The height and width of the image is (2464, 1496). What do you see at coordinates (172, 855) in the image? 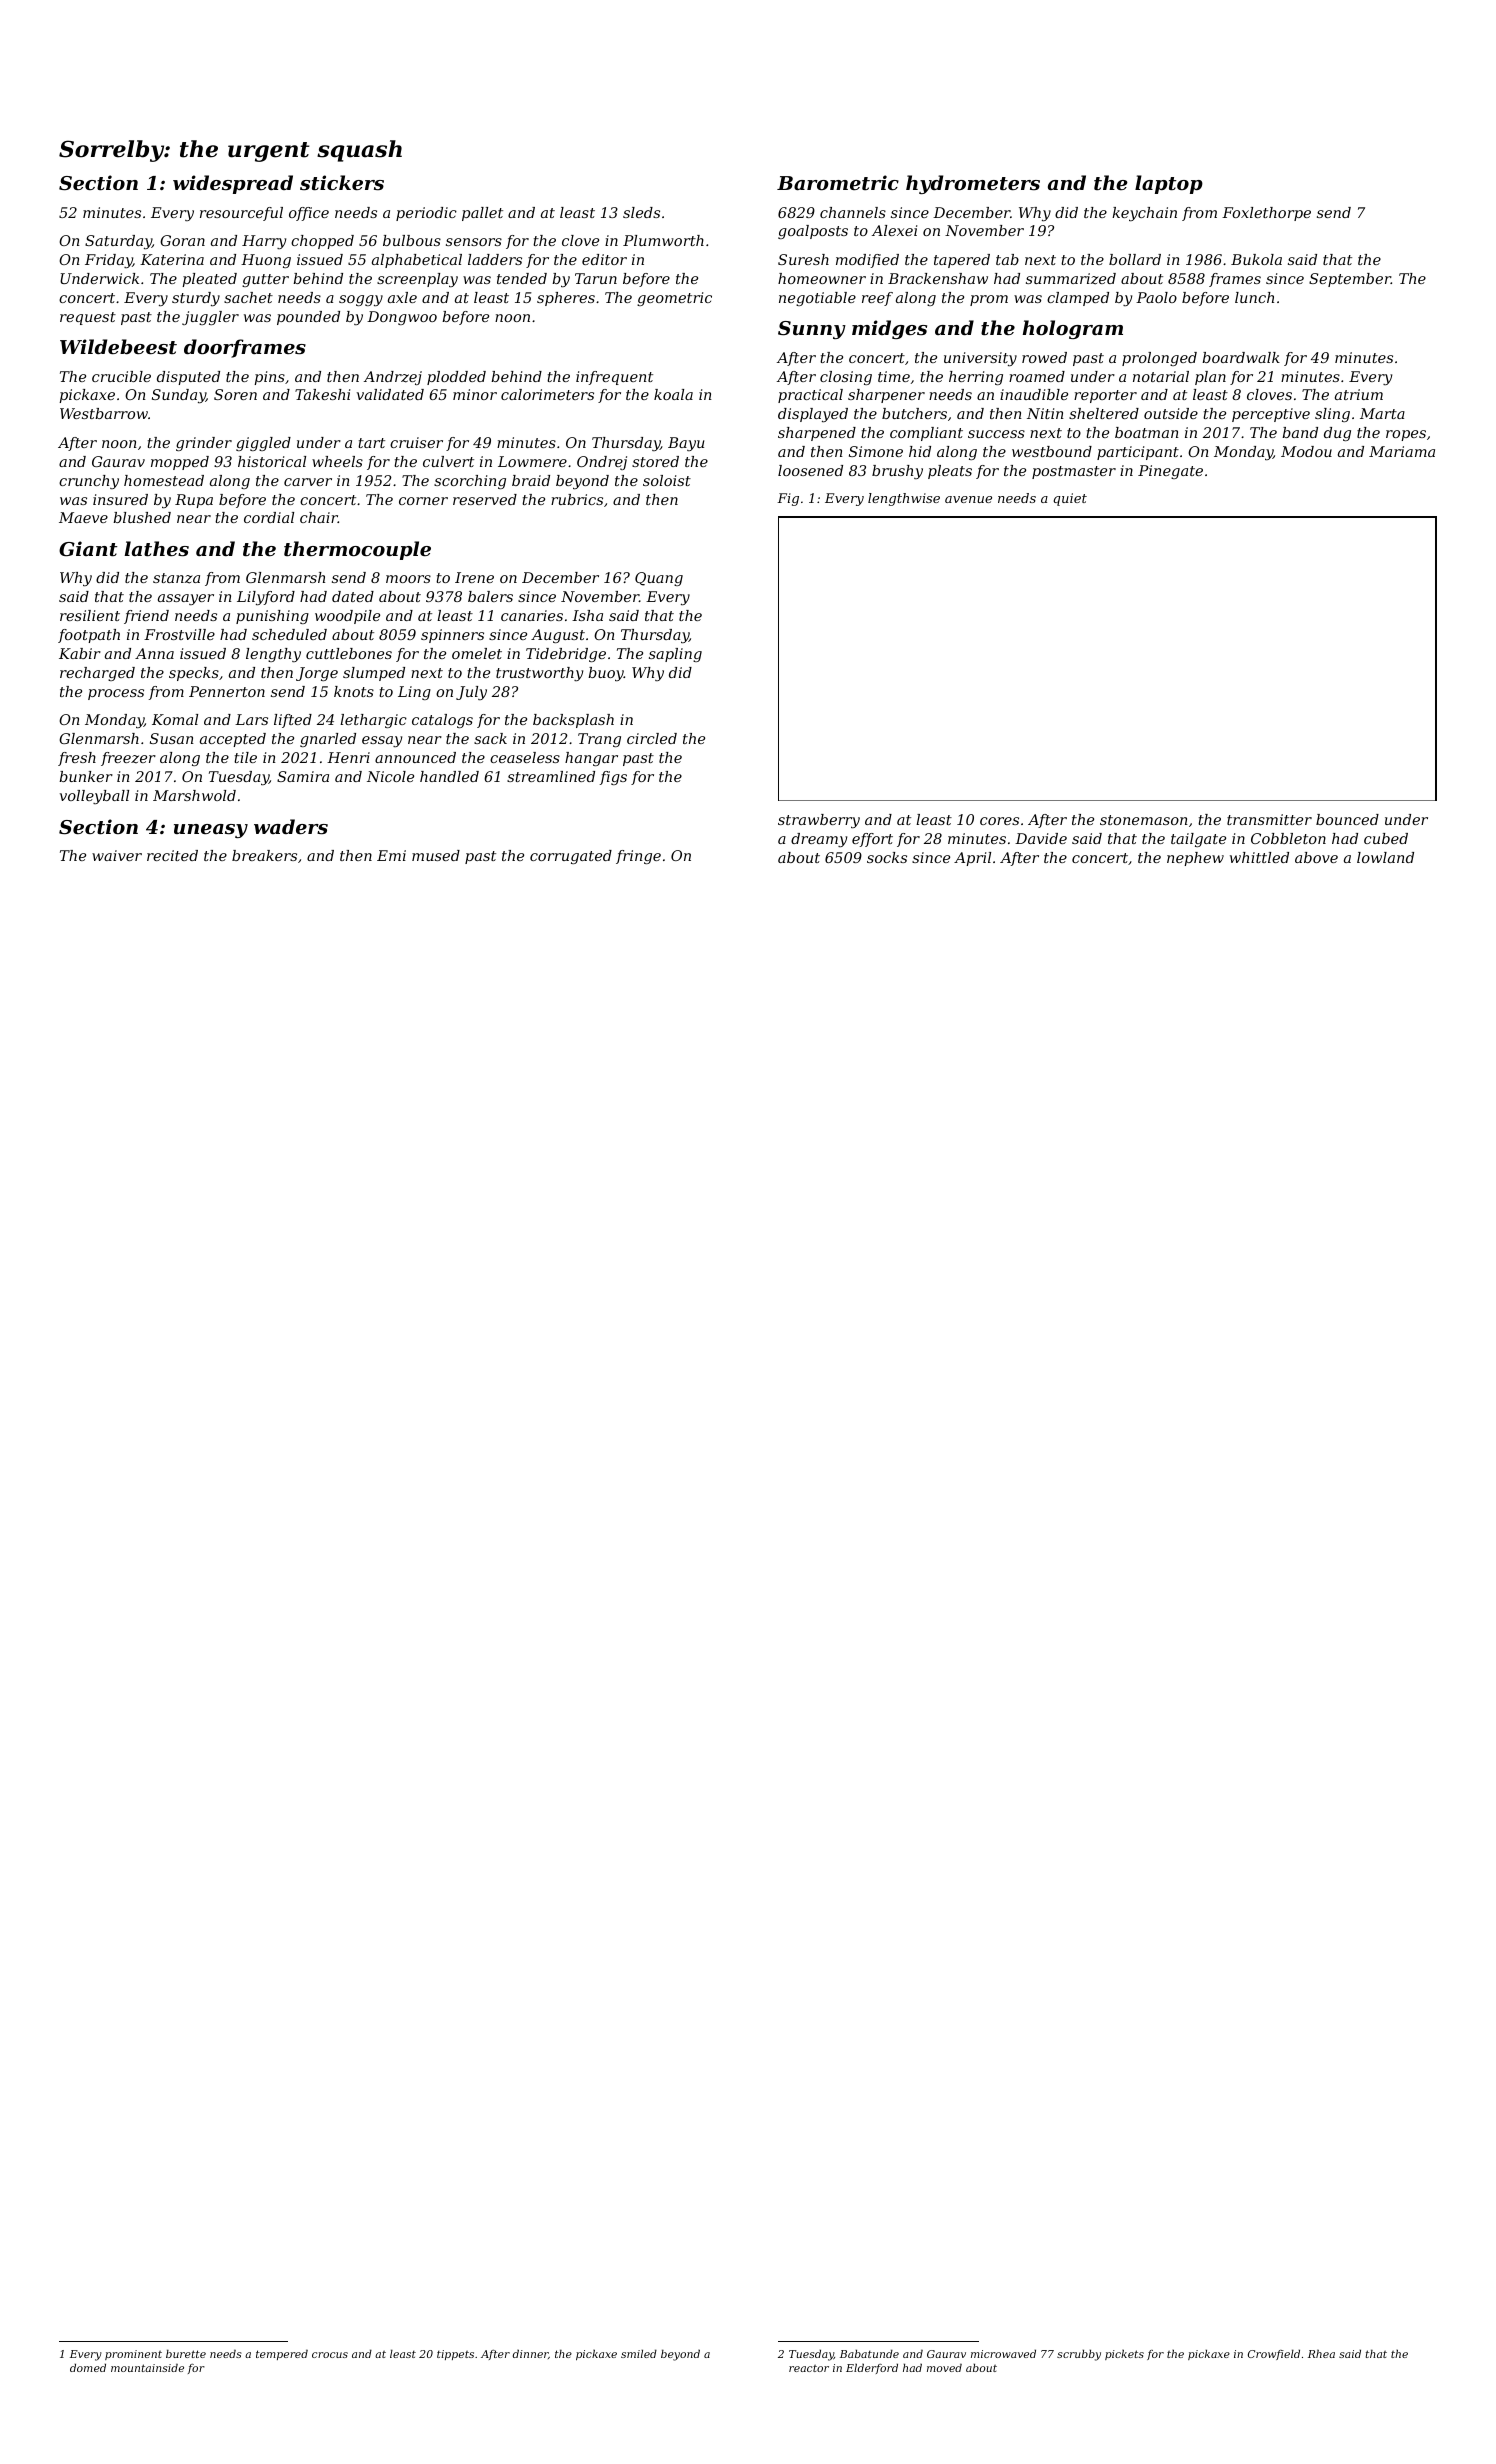
I see `recited` at bounding box center [172, 855].
